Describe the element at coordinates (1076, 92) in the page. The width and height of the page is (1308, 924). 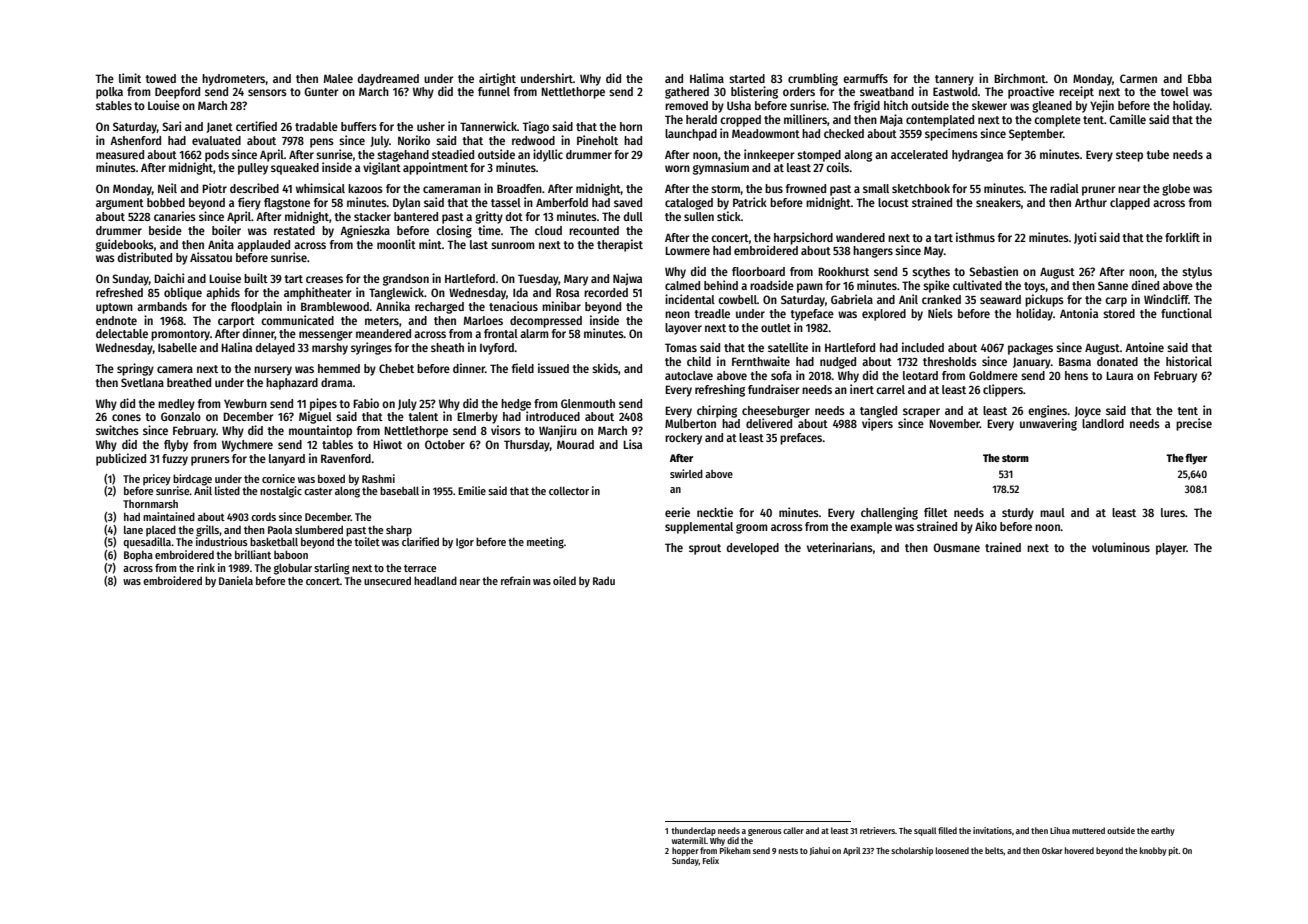
I see `receipt` at that location.
